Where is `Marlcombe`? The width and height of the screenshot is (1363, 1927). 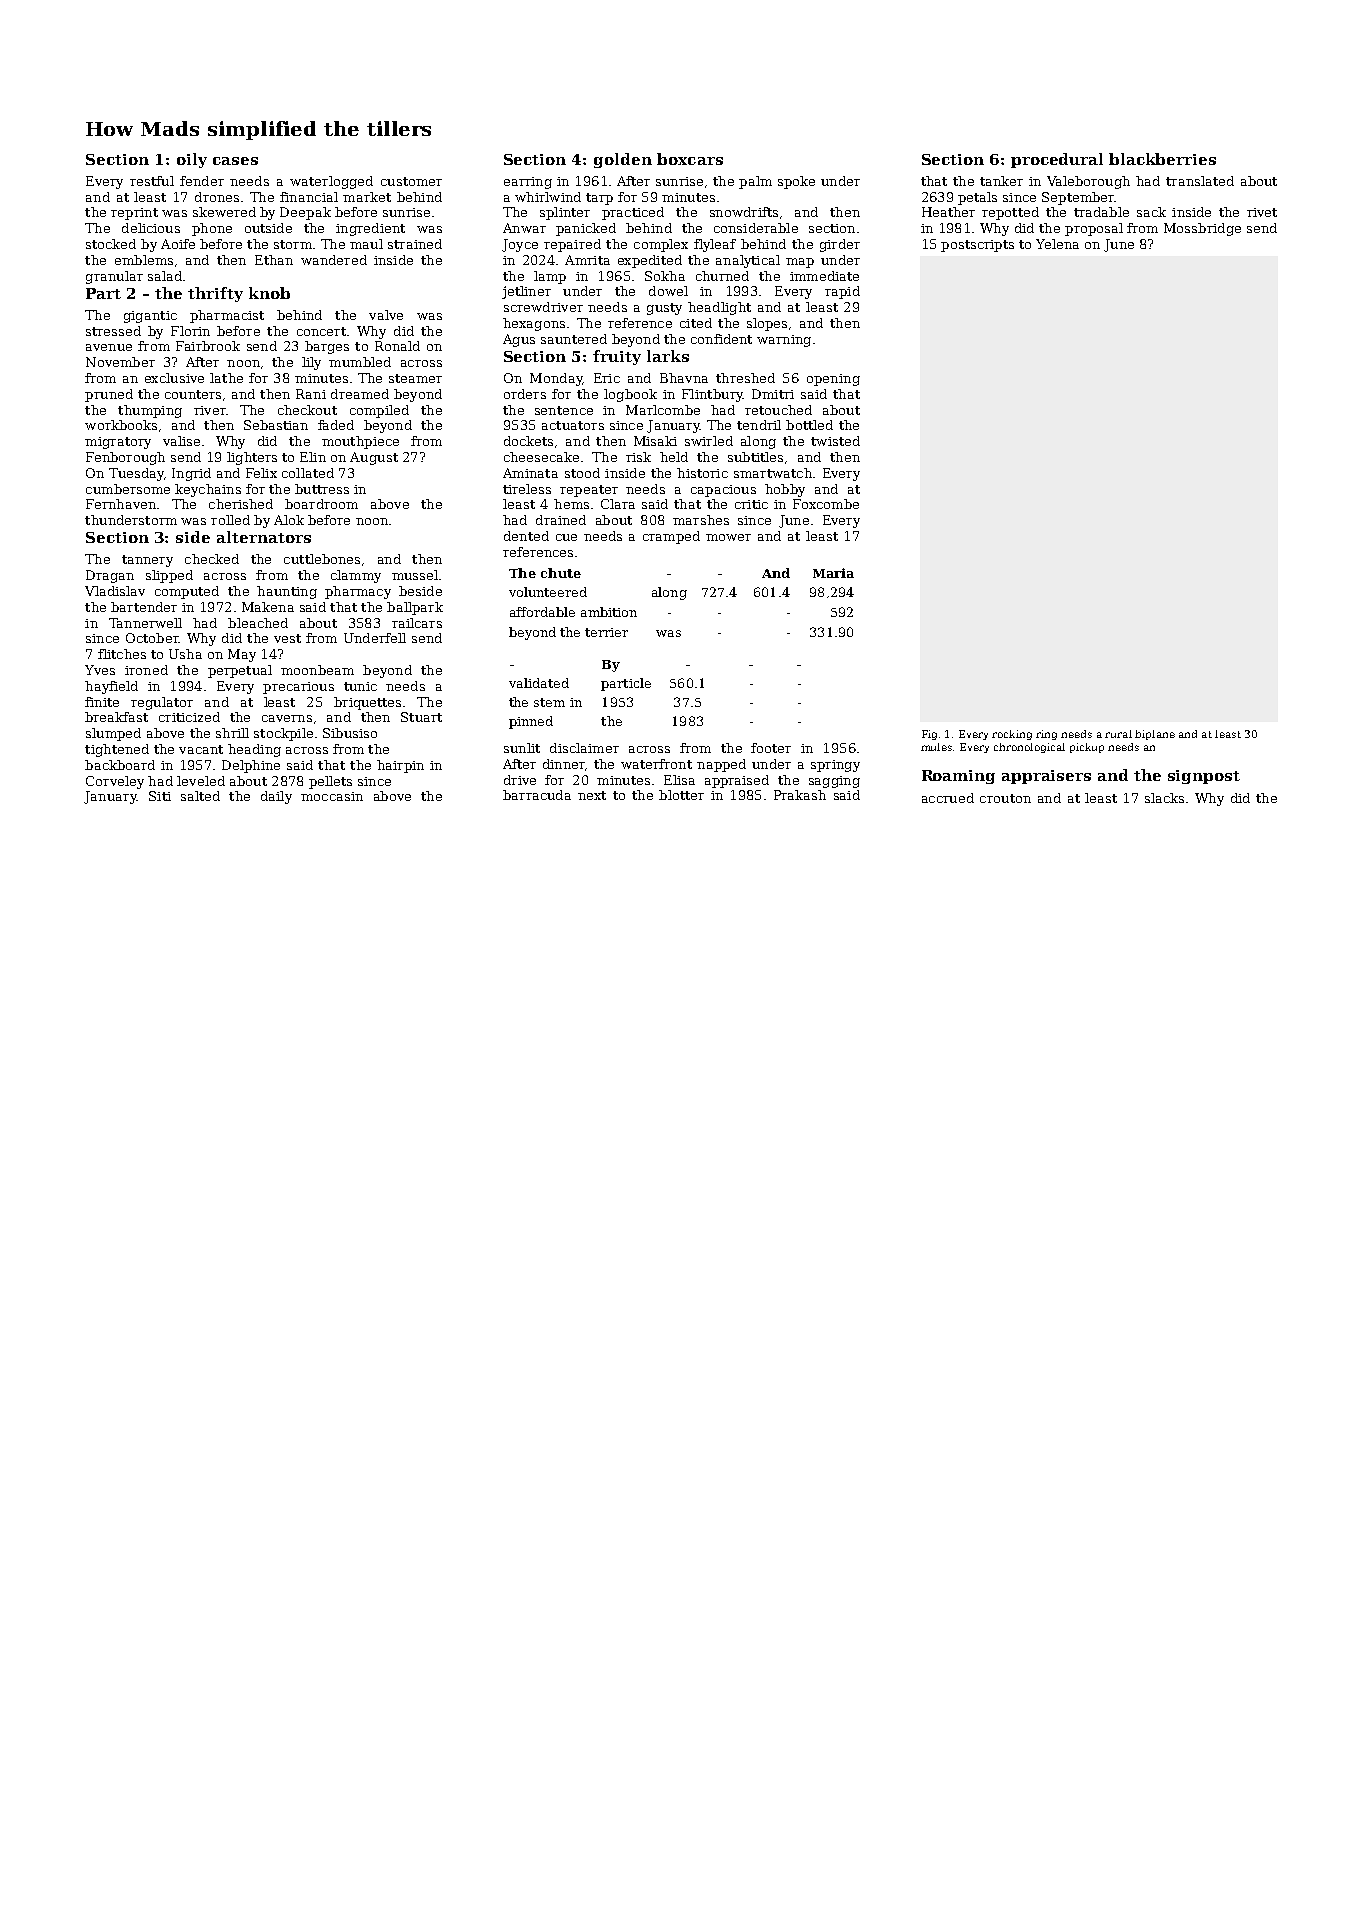
Marlcombe is located at coordinates (663, 410).
